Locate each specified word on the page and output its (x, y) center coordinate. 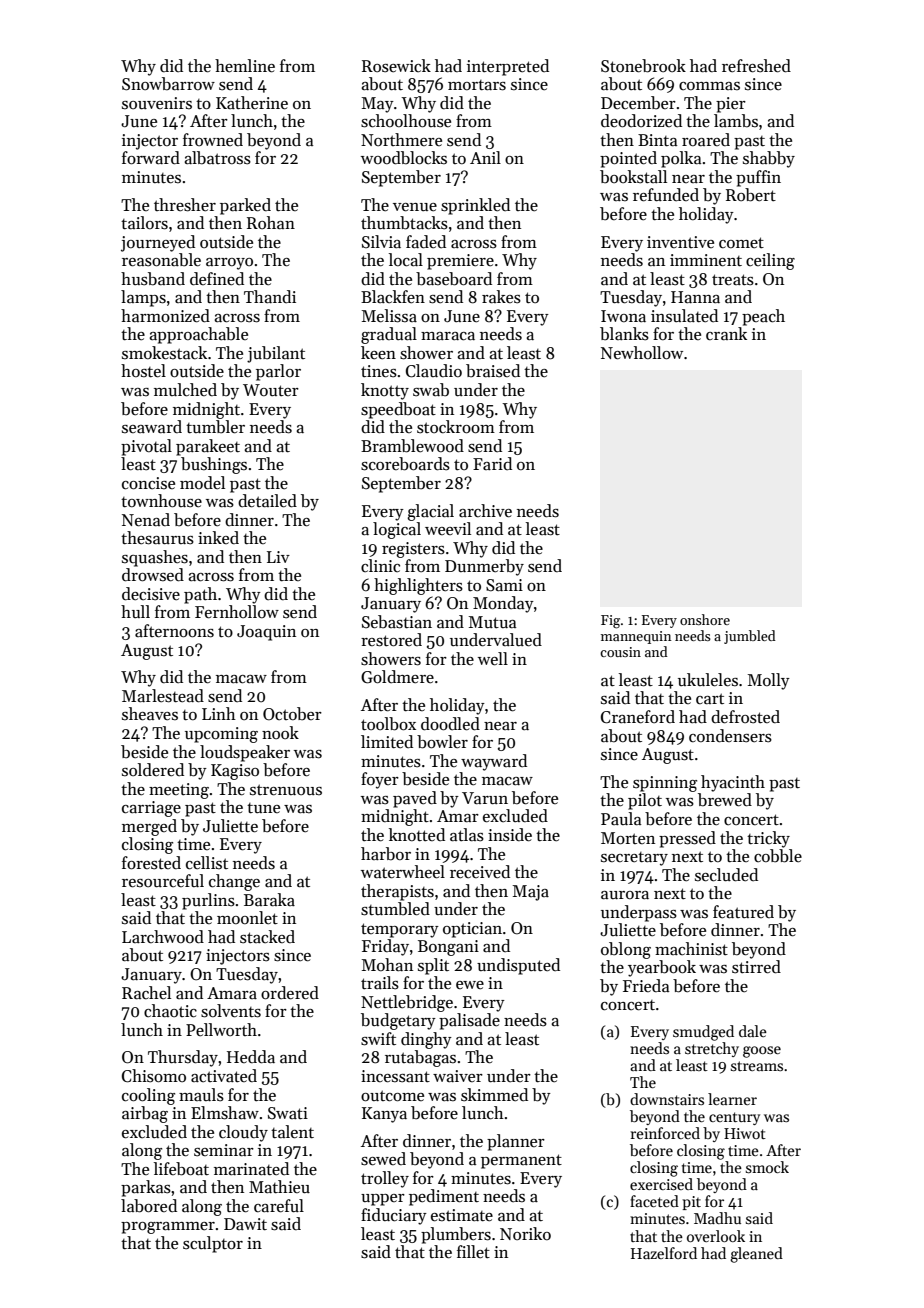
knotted (417, 834)
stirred (756, 967)
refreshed (756, 66)
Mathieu (279, 1187)
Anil (485, 157)
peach (763, 317)
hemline (245, 66)
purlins (208, 901)
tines (379, 371)
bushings (214, 465)
